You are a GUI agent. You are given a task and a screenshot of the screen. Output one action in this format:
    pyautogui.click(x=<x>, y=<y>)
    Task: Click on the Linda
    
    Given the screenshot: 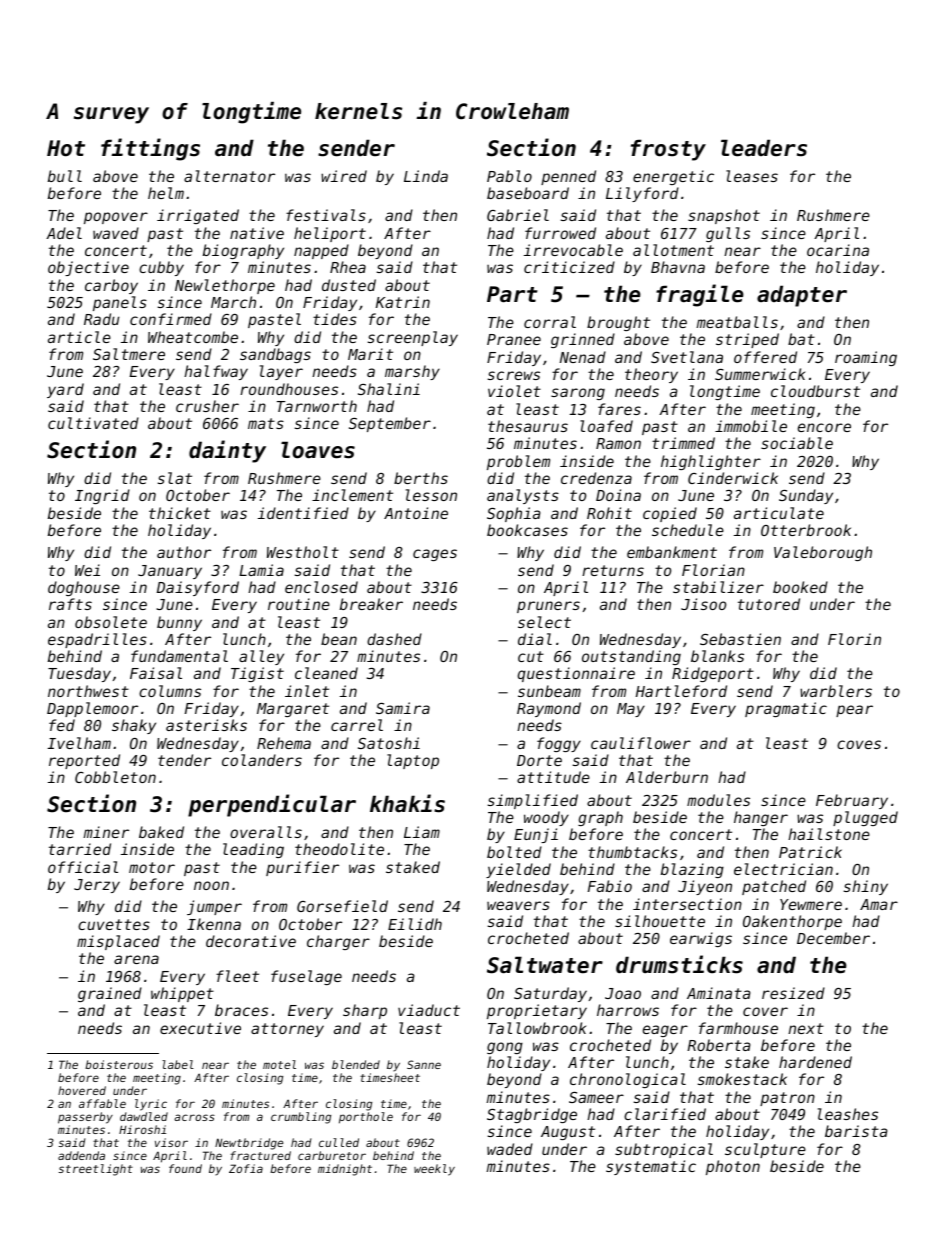 What is the action you would take?
    pyautogui.click(x=426, y=176)
